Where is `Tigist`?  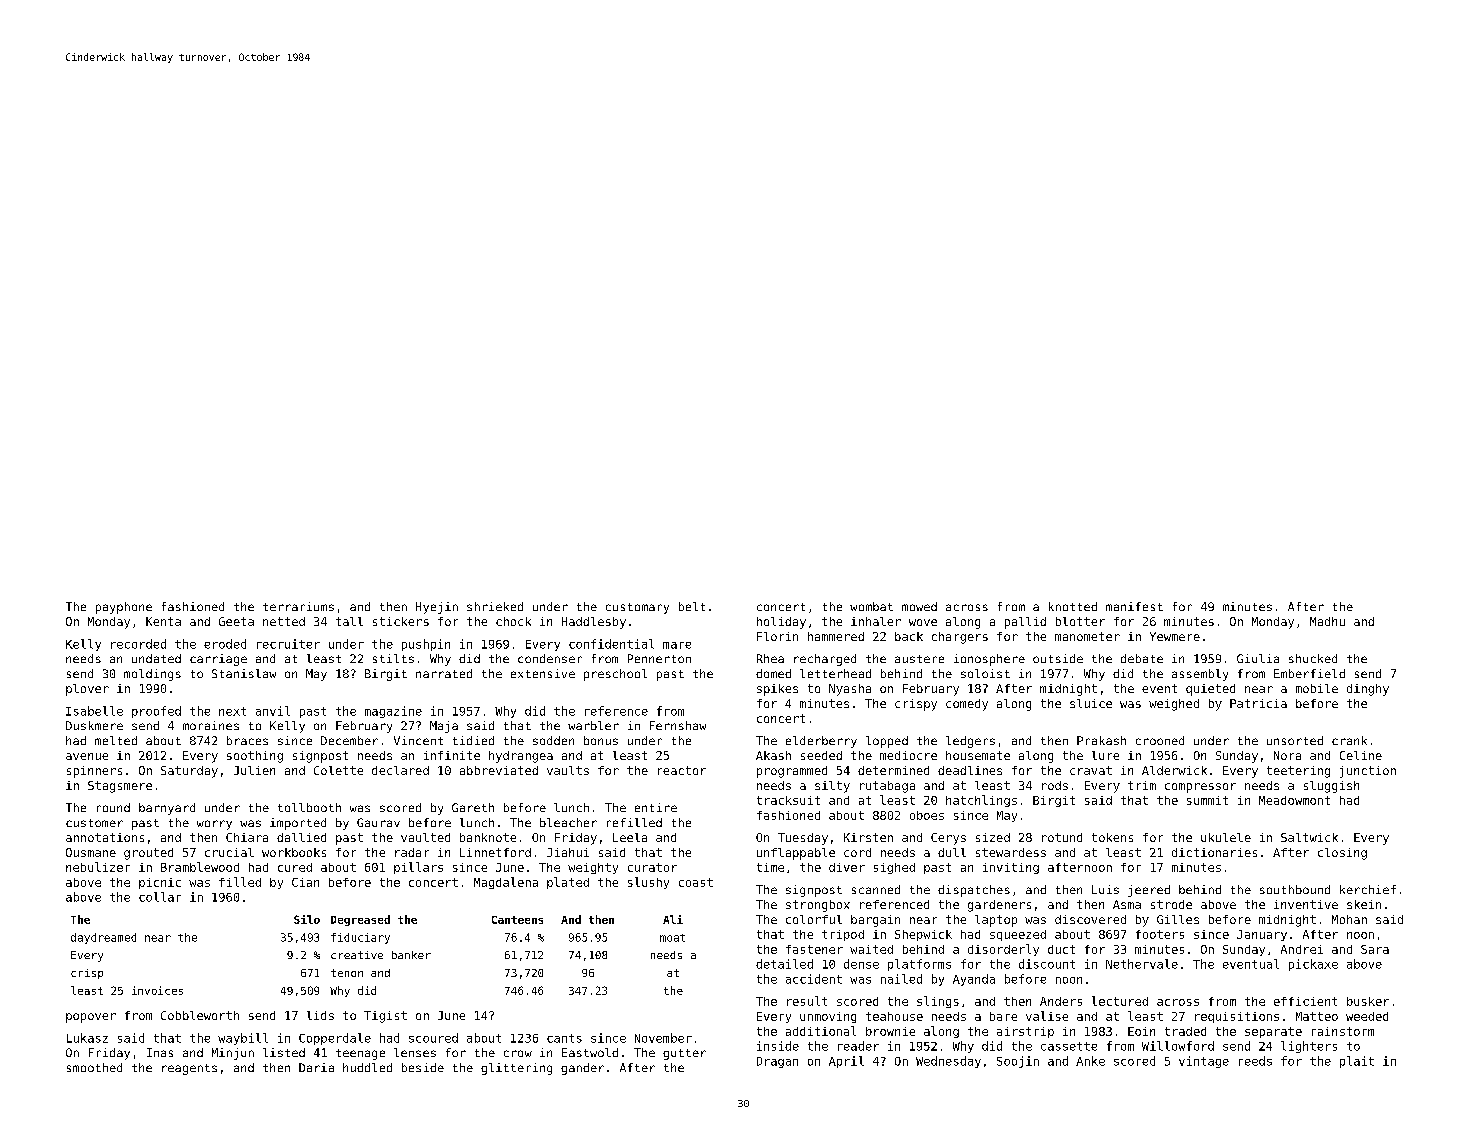
Tigist is located at coordinates (385, 1017).
